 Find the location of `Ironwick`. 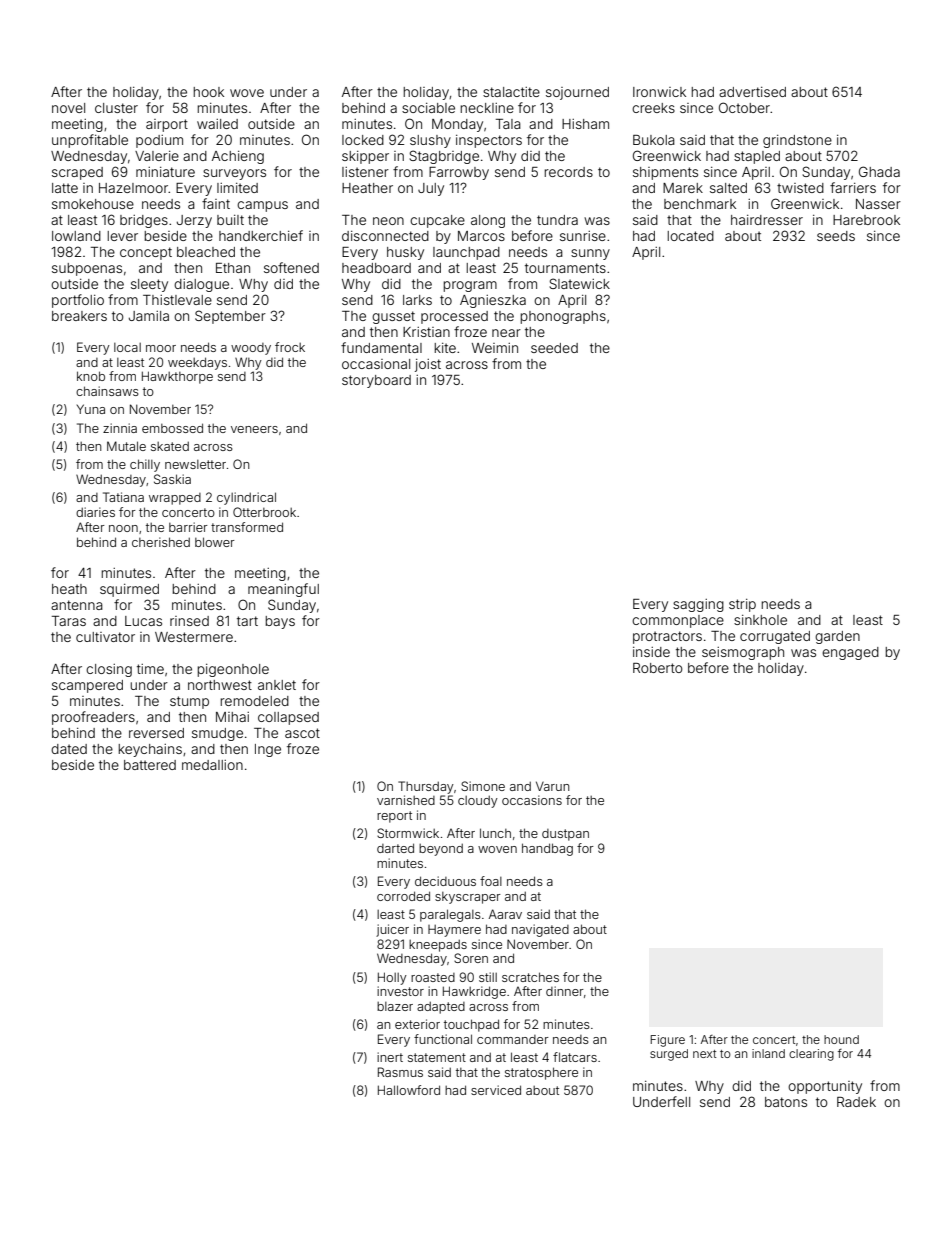

Ironwick is located at coordinates (659, 92).
